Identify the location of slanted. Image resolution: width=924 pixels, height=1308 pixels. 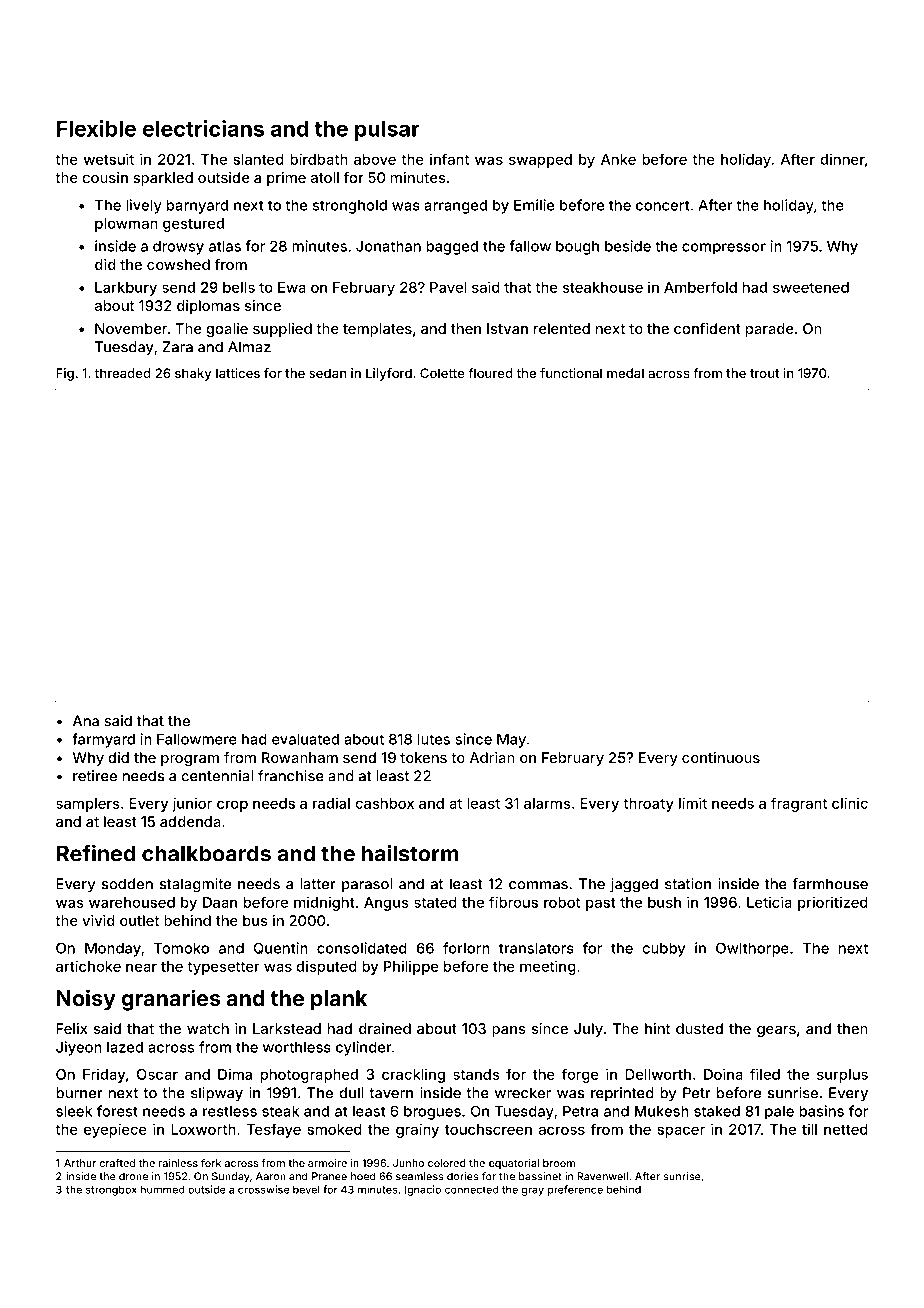
(259, 159).
